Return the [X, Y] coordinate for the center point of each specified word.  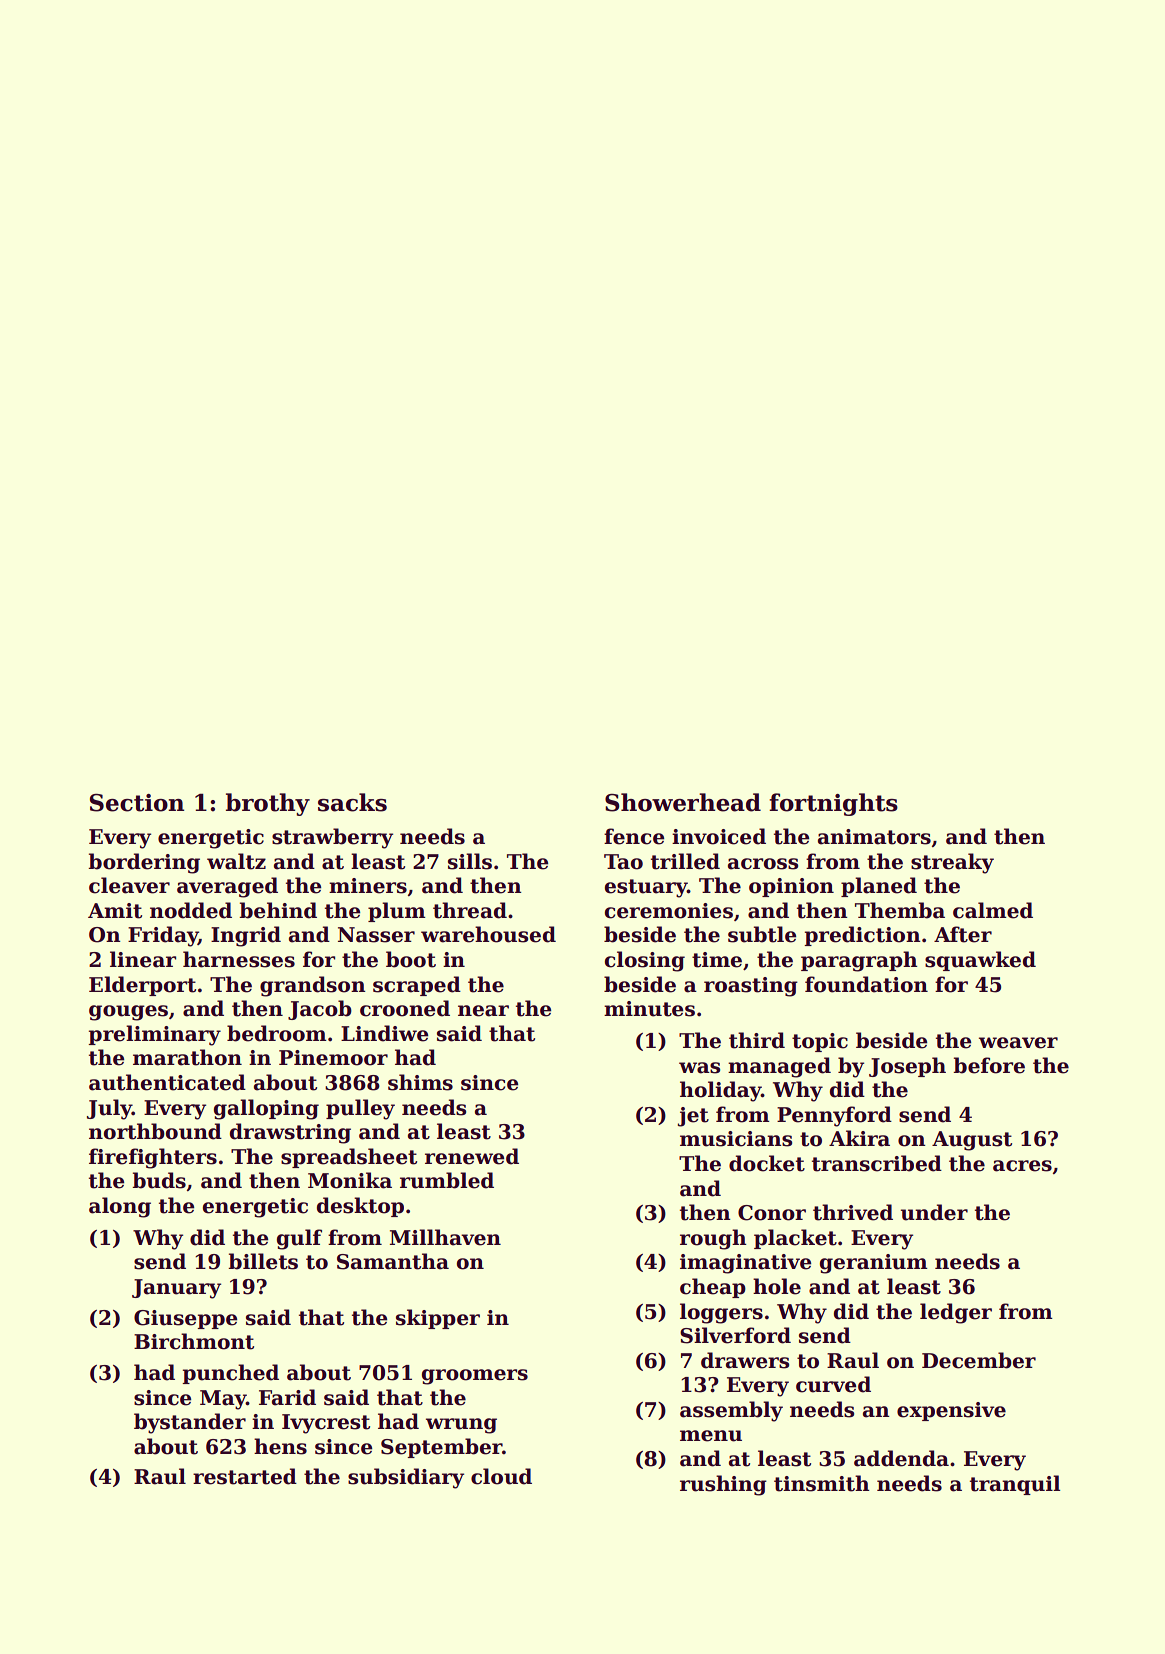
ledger [956, 1313]
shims [420, 1082]
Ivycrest [326, 1424]
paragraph [859, 961]
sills [470, 861]
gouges [128, 1013]
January [176, 1289]
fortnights [833, 804]
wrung [461, 1426]
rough [713, 1239]
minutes [649, 1009]
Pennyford [834, 1116]
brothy [268, 804]
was [699, 1068]
